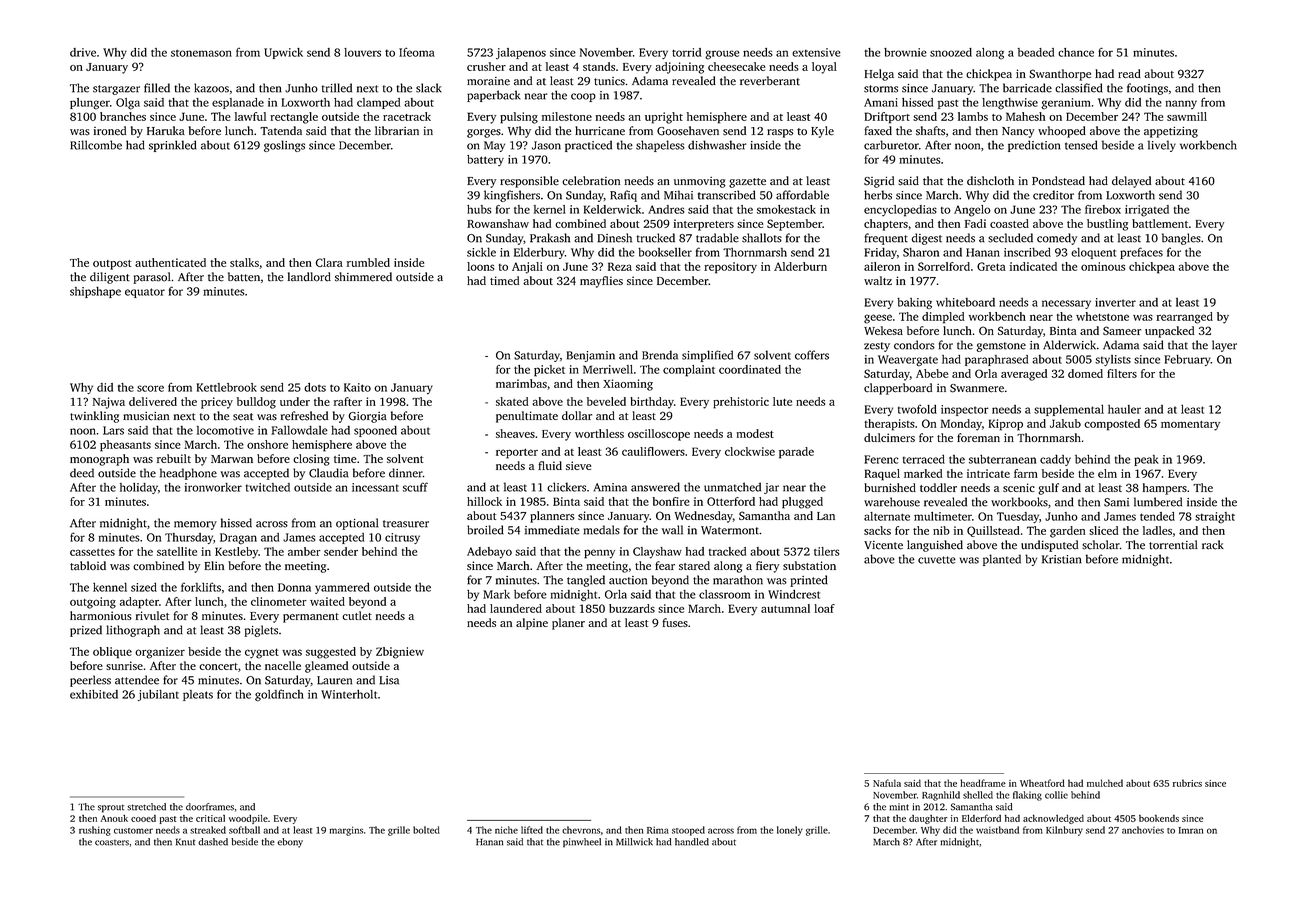 The image size is (1308, 924). Describe the element at coordinates (983, 783) in the screenshot. I see `headframe` at that location.
